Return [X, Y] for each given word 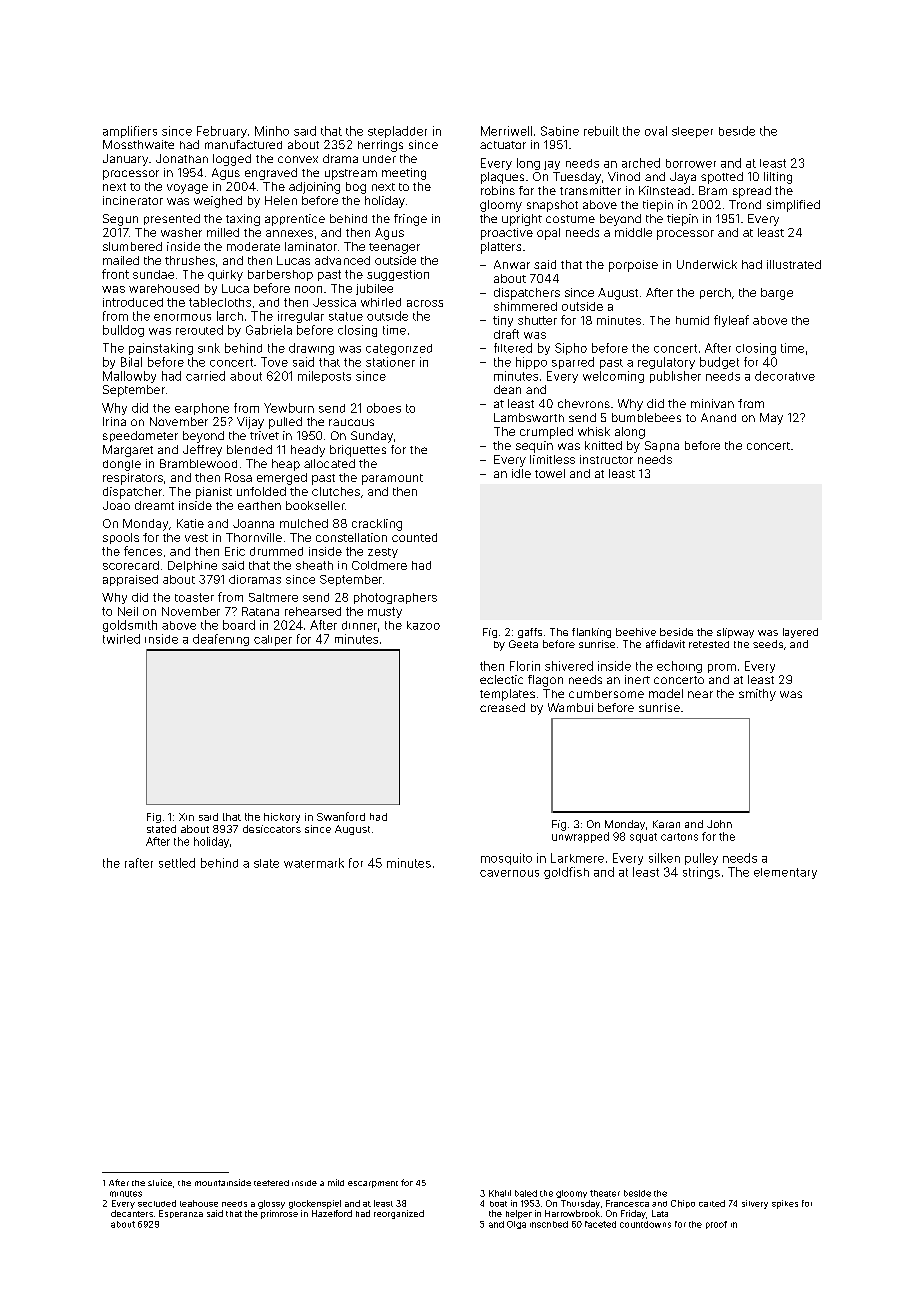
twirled [121, 639]
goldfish [566, 873]
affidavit [665, 644]
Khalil [500, 1193]
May [771, 419]
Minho [272, 131]
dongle [122, 465]
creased [502, 707]
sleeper [692, 132]
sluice [160, 1182]
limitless [552, 459]
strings [701, 873]
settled [177, 863]
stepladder [397, 132]
